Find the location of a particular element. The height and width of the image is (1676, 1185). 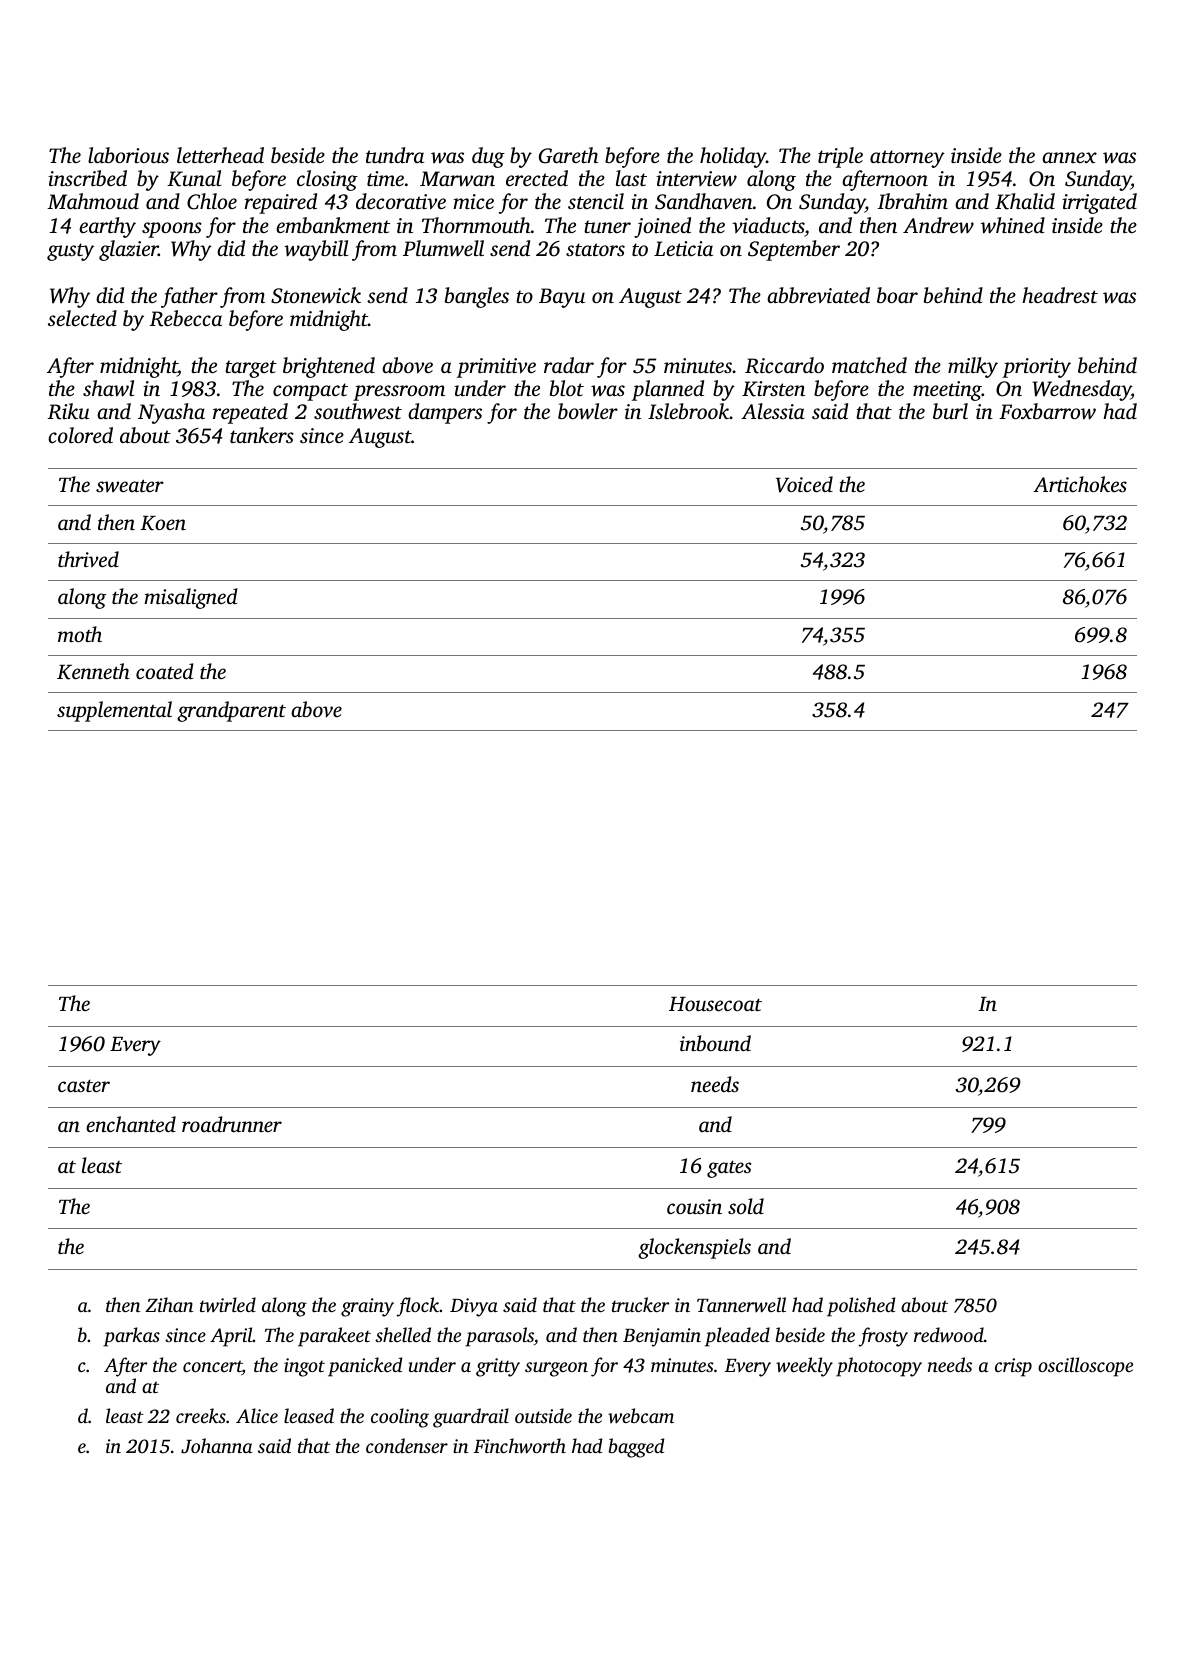

oscilloscope is located at coordinates (1085, 1367).
